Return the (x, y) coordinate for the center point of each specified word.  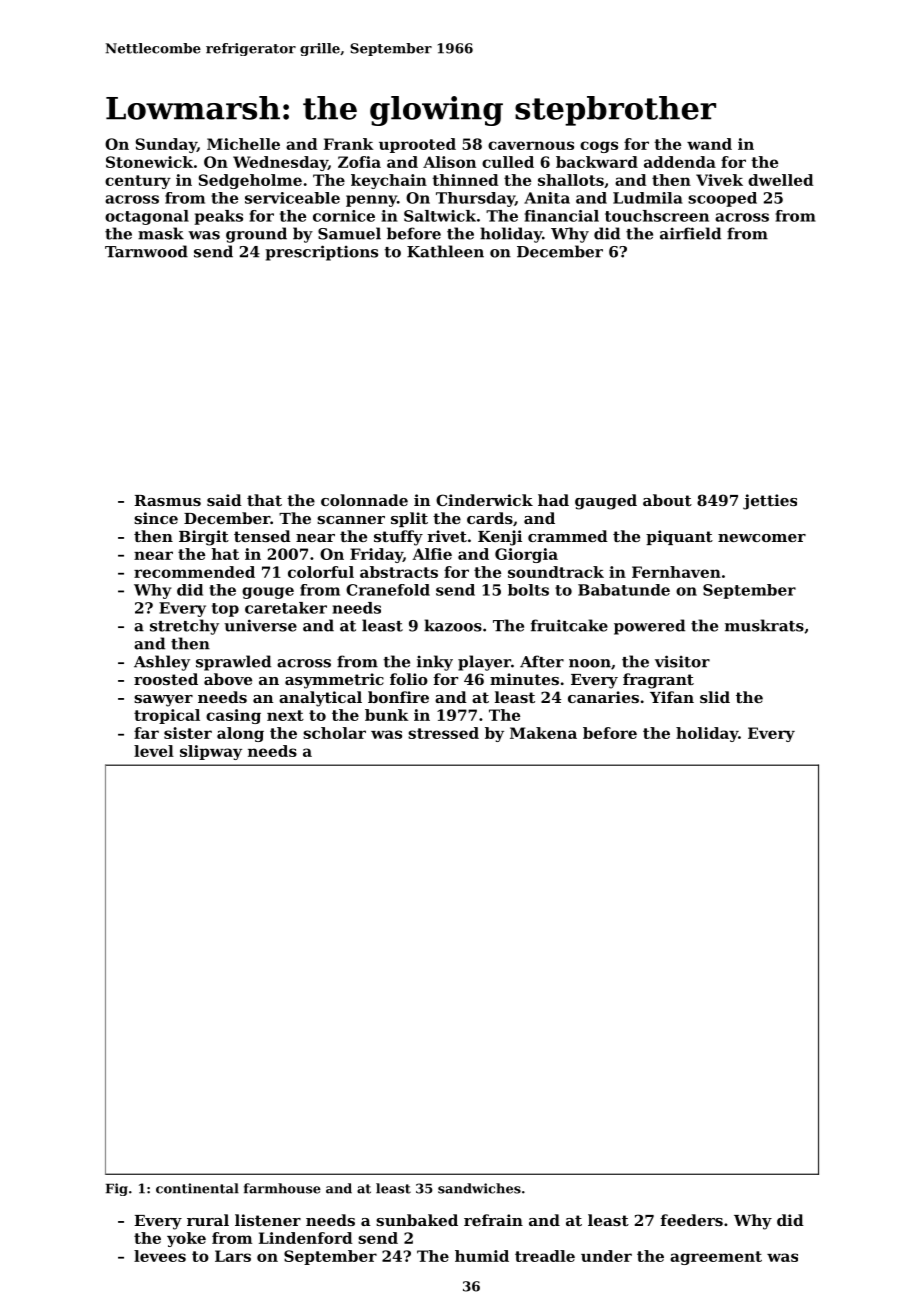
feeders (691, 1220)
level (154, 751)
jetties (770, 502)
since (156, 518)
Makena (543, 733)
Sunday (166, 145)
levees (160, 1256)
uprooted (417, 145)
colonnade (364, 500)
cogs (599, 147)
